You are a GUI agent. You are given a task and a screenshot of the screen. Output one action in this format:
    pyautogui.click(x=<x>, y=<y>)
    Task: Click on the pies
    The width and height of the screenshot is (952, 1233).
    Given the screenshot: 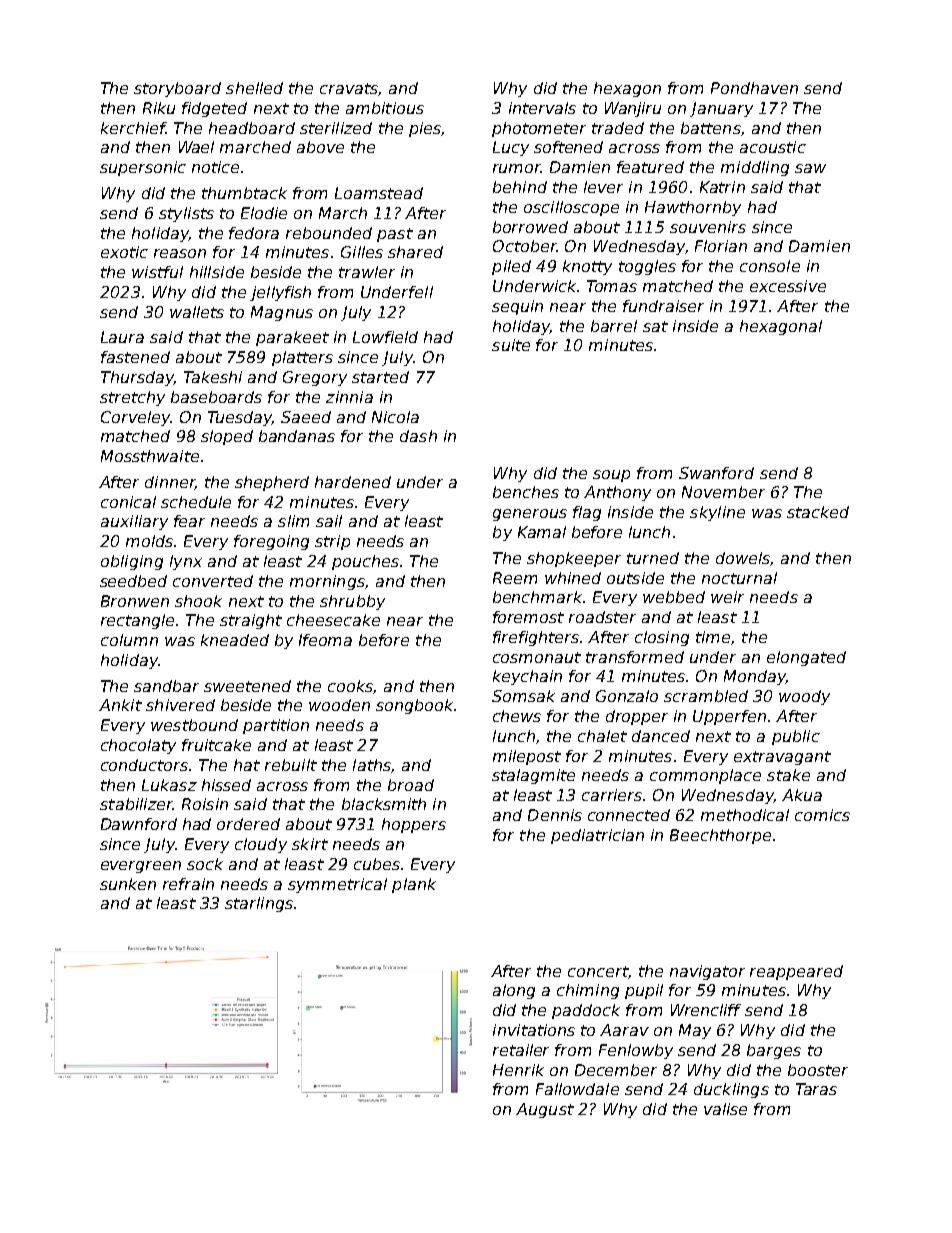 What is the action you would take?
    pyautogui.click(x=425, y=129)
